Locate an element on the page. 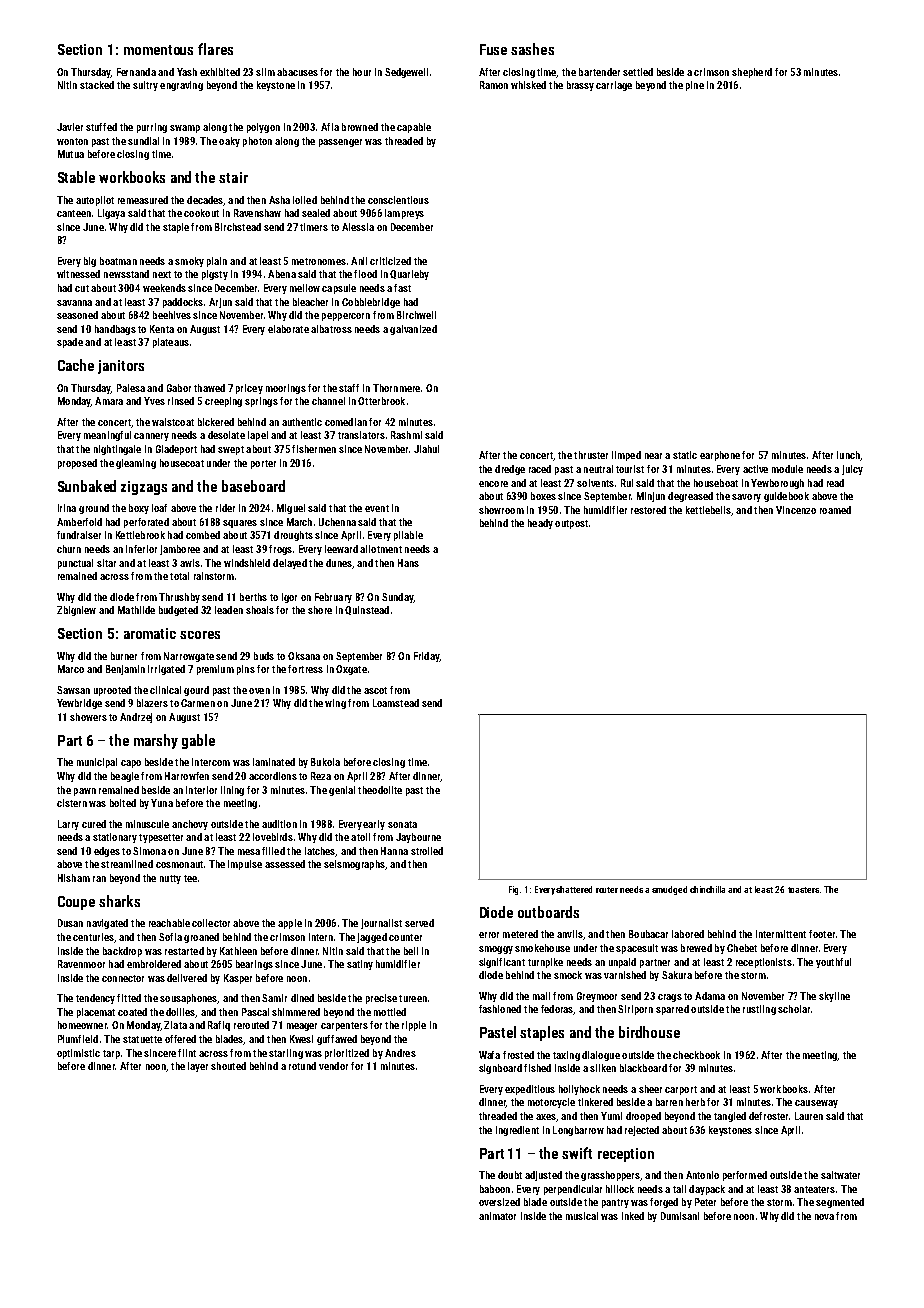  lunch is located at coordinates (848, 455).
